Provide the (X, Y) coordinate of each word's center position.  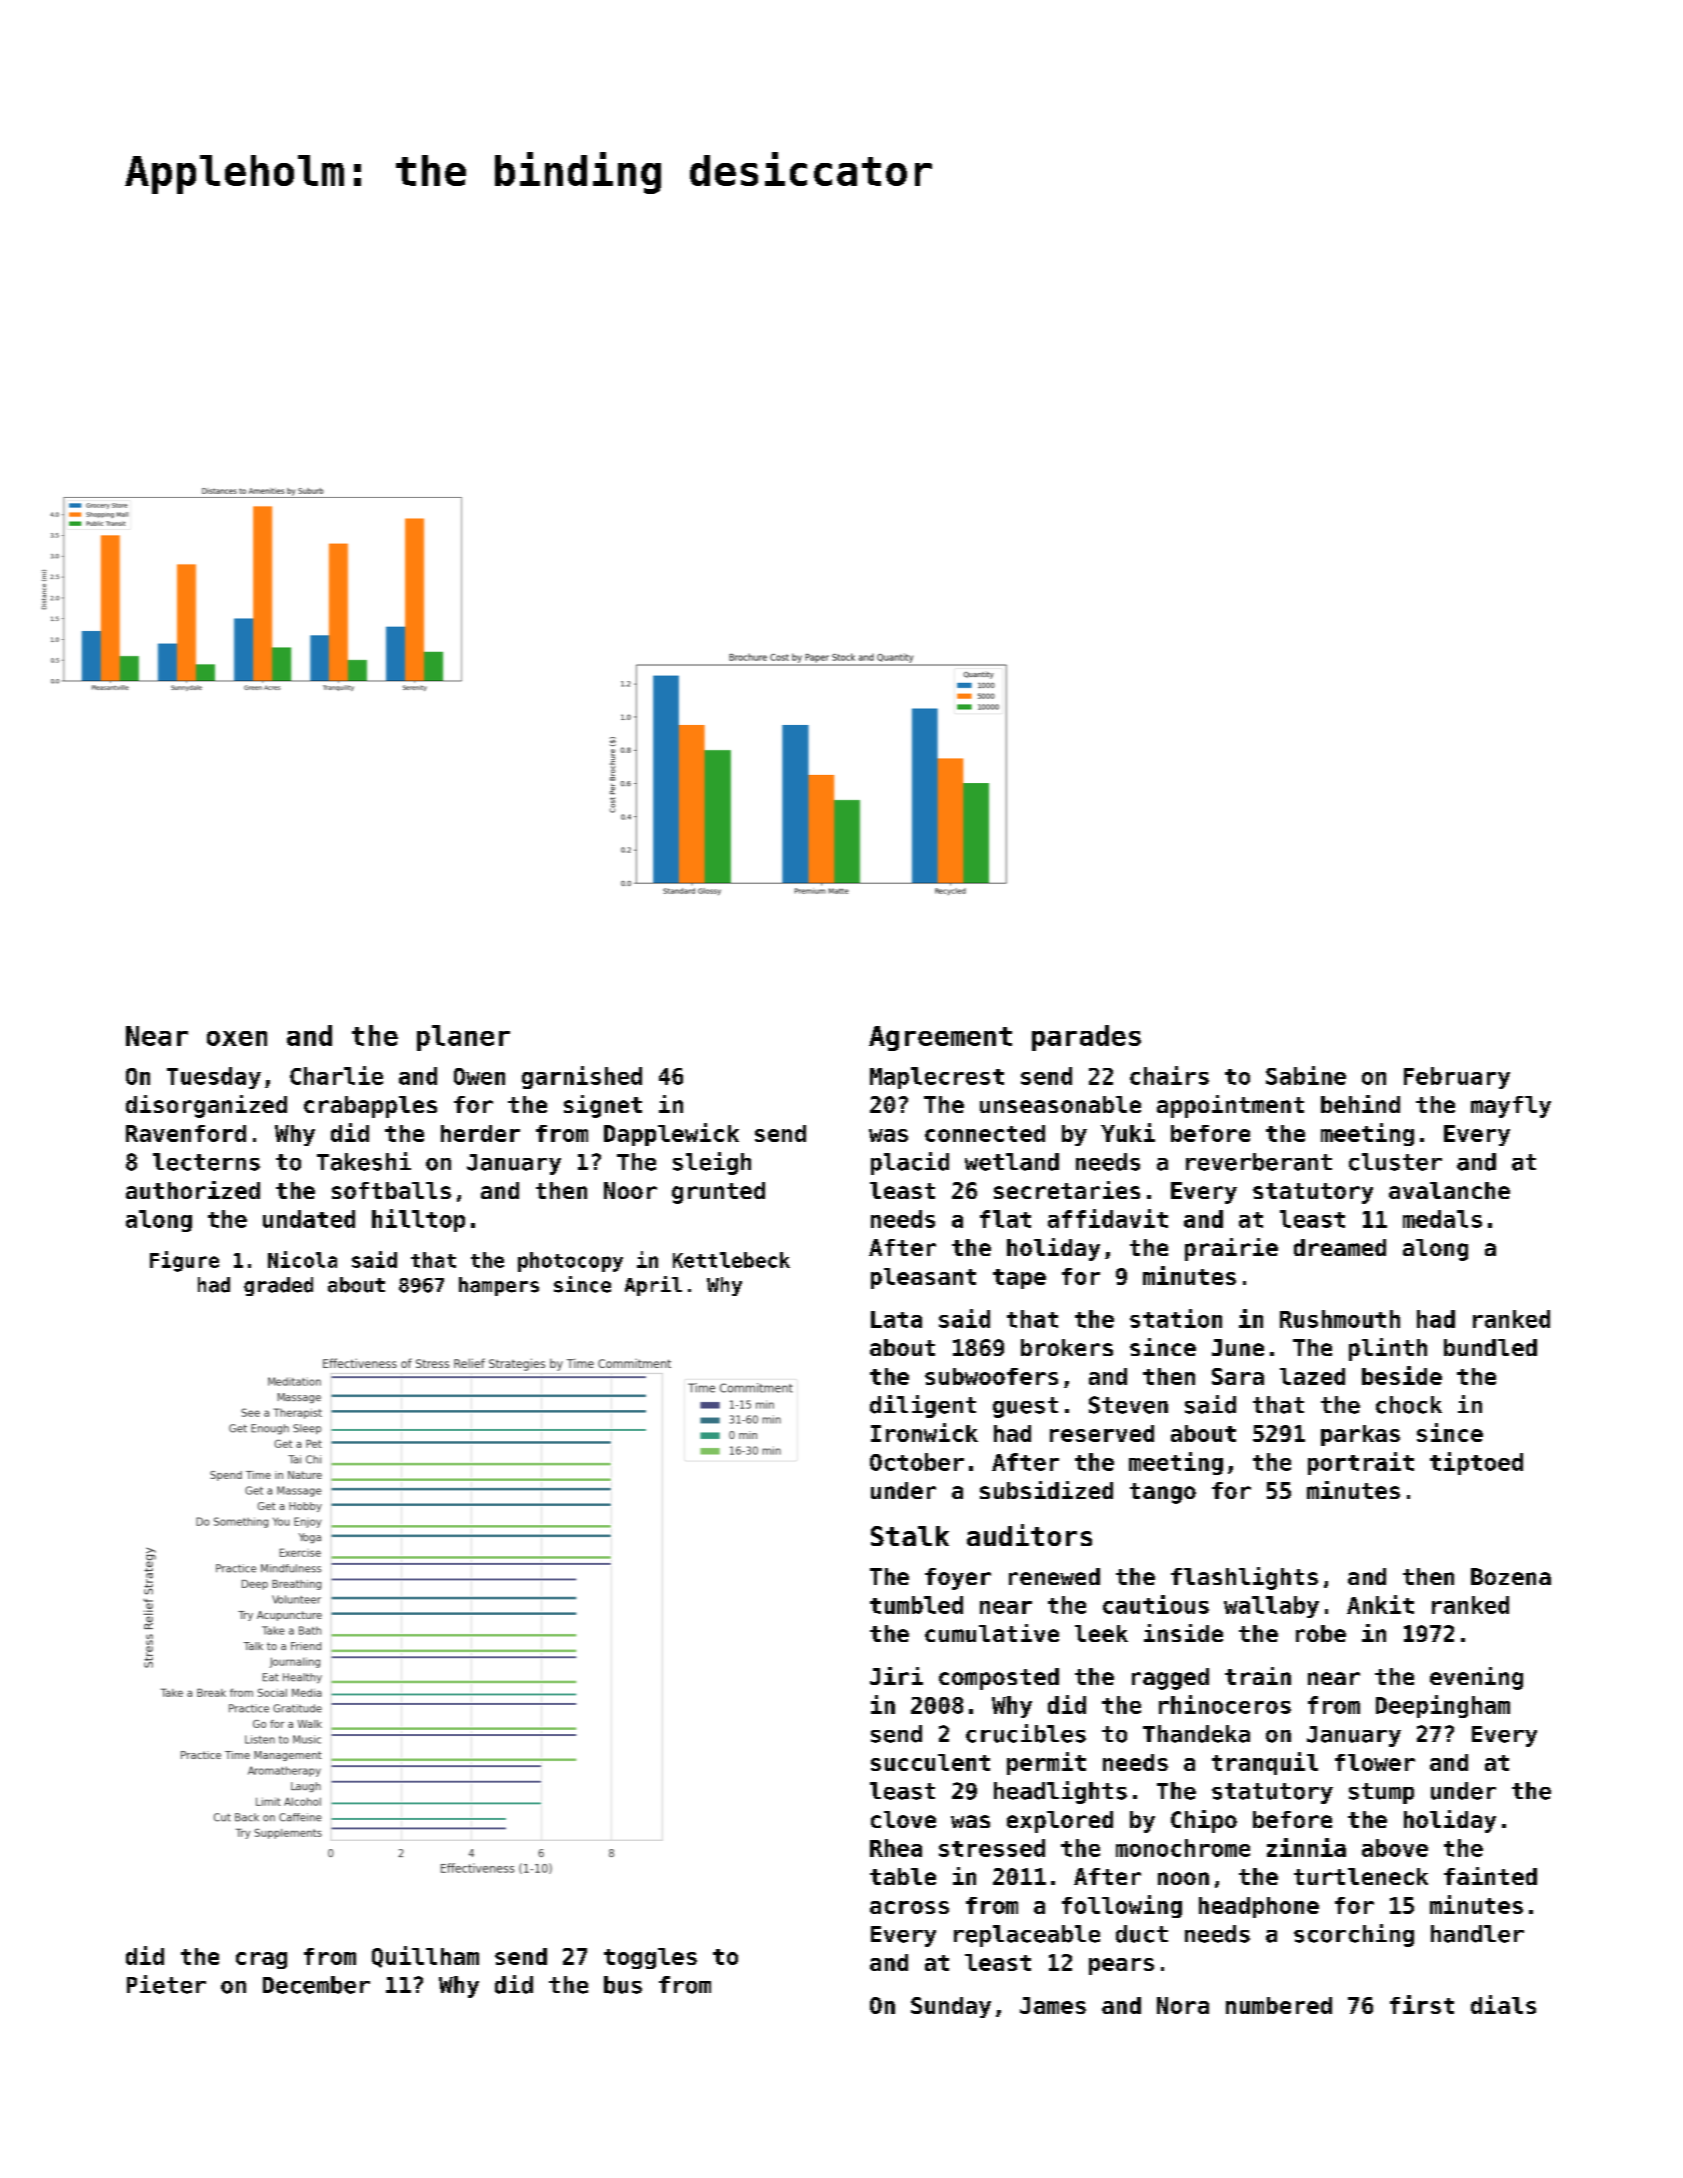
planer (463, 1038)
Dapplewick (671, 1134)
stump (1381, 1793)
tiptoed (1476, 1463)
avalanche (1449, 1190)
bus (623, 1985)
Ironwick (924, 1432)
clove (903, 1819)
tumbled (916, 1605)
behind (1360, 1104)
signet (603, 1106)
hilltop (418, 1220)
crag (261, 1960)
